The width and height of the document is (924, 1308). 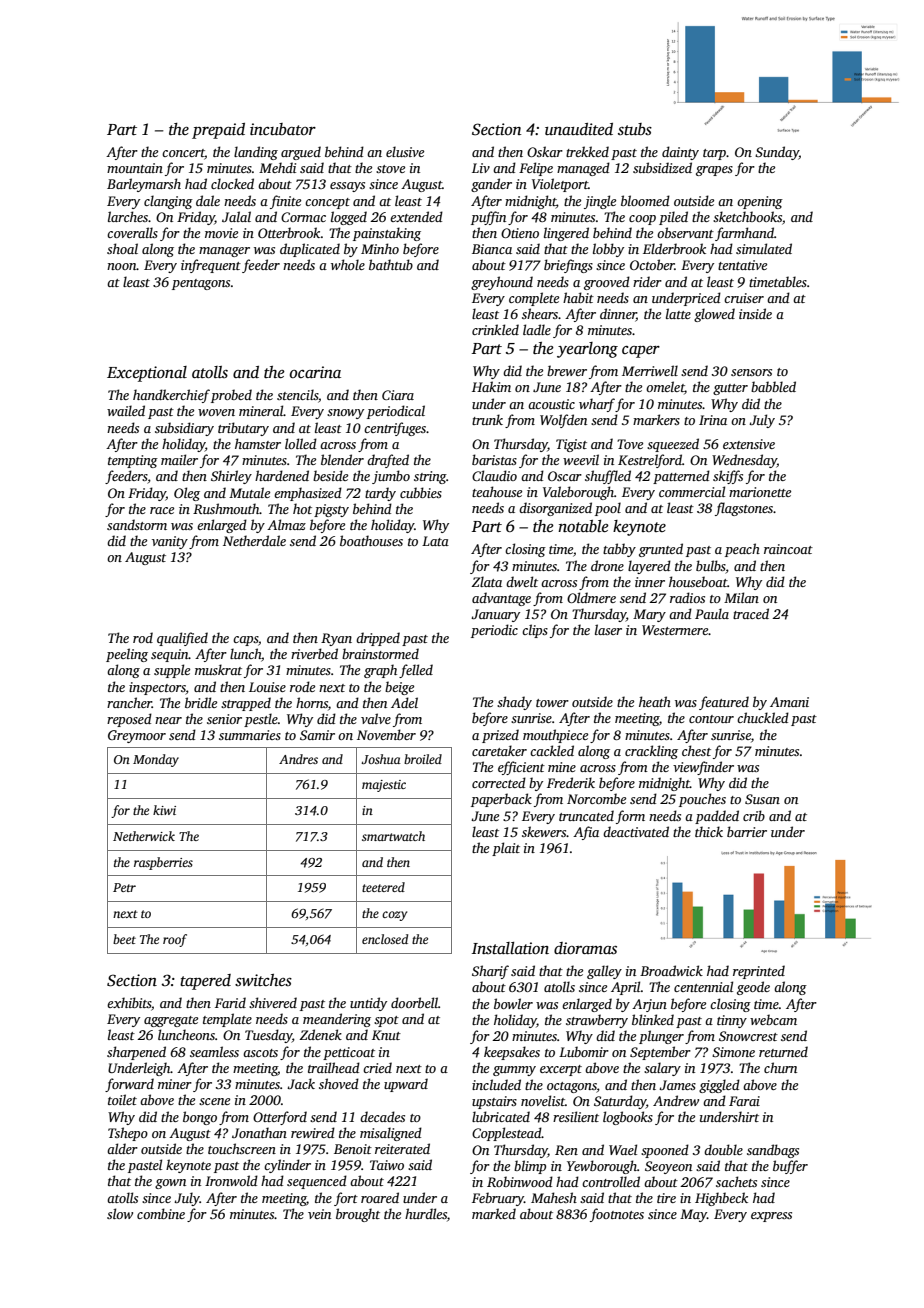 What do you see at coordinates (788, 549) in the document?
I see `raincoat` at bounding box center [788, 549].
